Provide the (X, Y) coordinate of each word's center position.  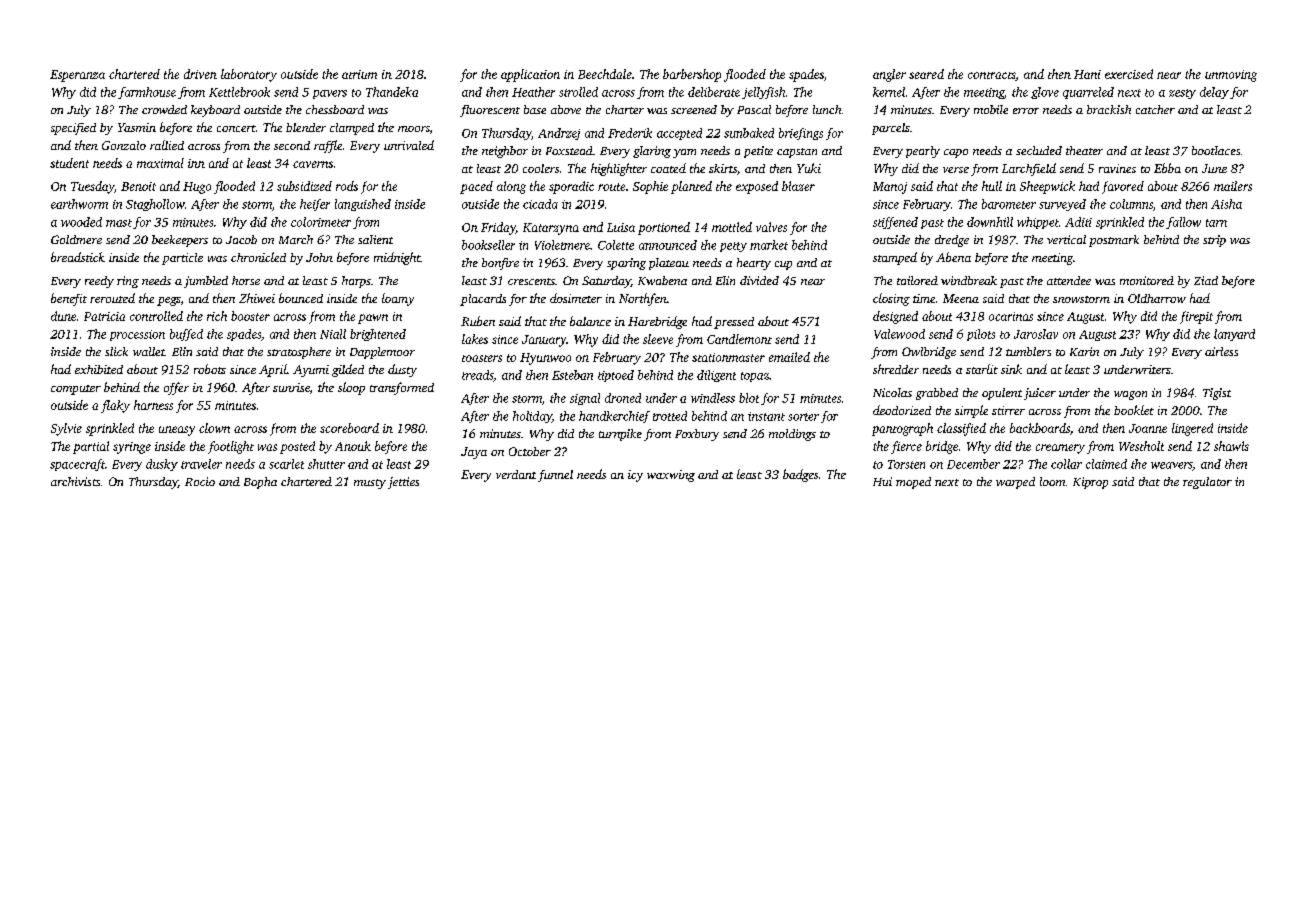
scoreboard (349, 428)
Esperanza (77, 76)
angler (889, 75)
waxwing (671, 476)
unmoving (1231, 76)
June (1214, 168)
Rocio (200, 481)
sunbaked (749, 133)
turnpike (620, 435)
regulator (1207, 483)
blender (306, 127)
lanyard (1234, 335)
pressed (734, 323)
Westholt (1141, 446)
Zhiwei (257, 298)
